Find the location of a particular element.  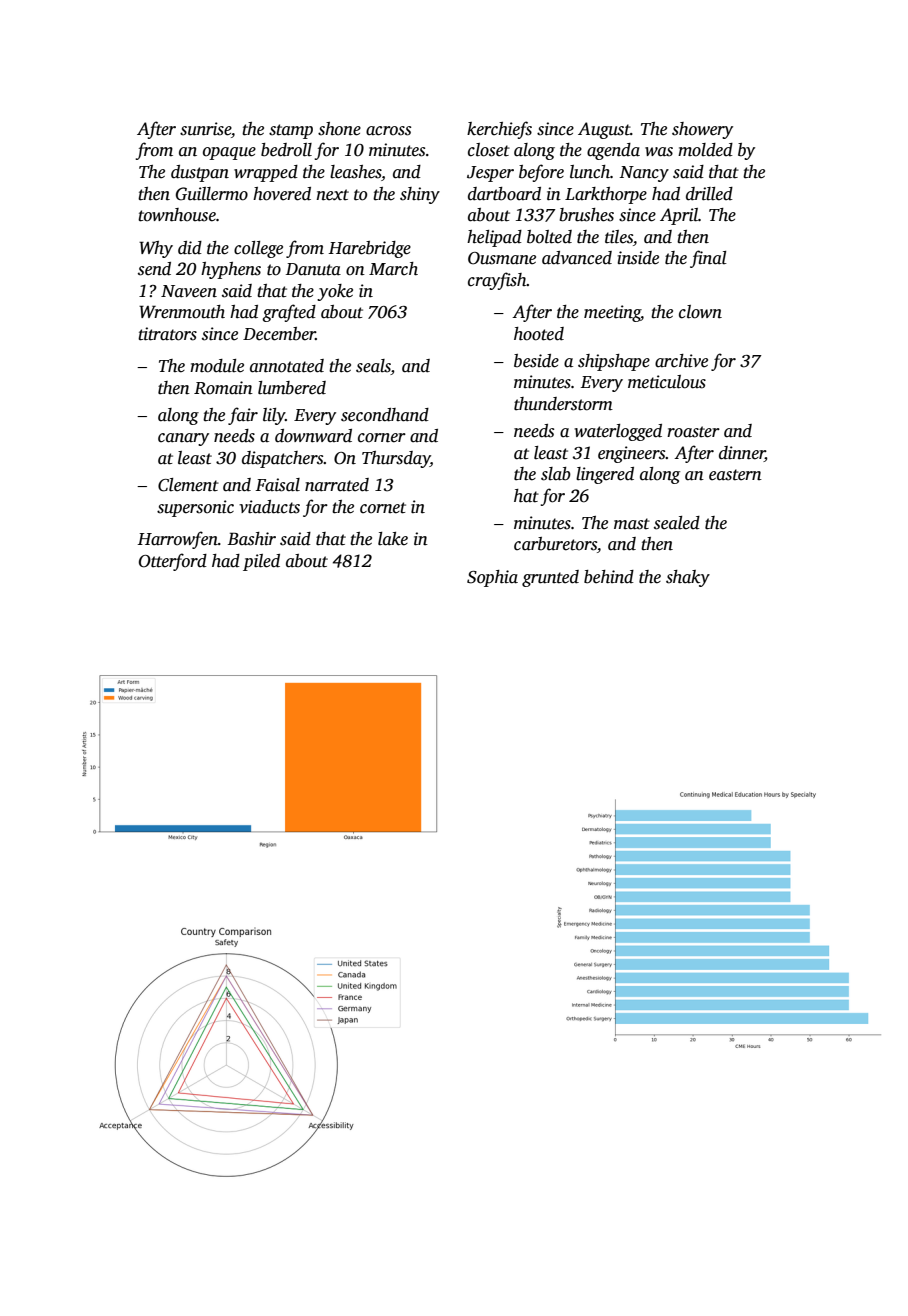

canary is located at coordinates (183, 439).
